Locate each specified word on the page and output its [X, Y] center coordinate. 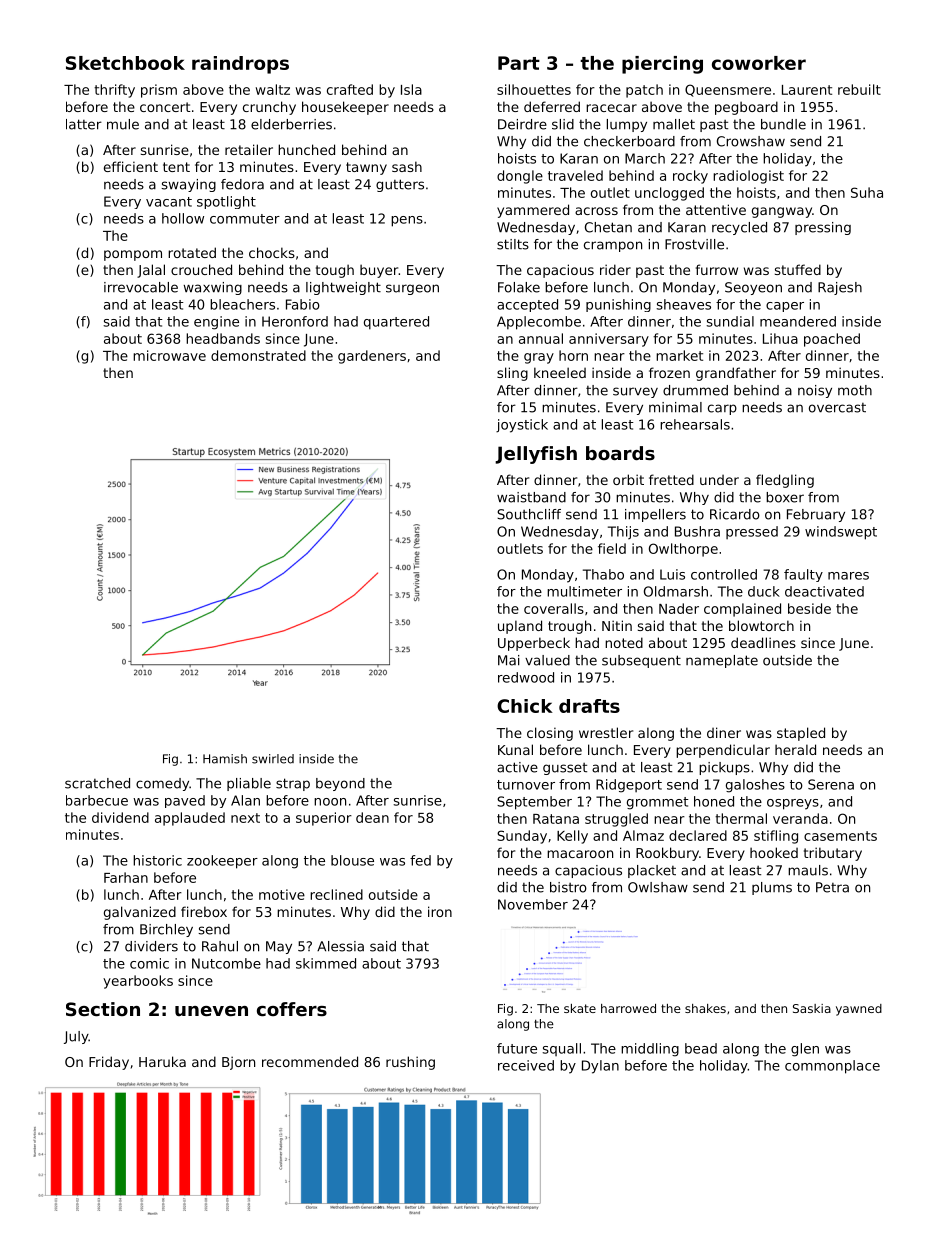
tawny [366, 168]
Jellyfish [536, 455]
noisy [815, 391]
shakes [705, 1008]
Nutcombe [226, 963]
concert [165, 107]
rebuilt [859, 89]
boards [620, 453]
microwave [169, 355]
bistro [568, 887]
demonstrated [258, 355]
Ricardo [735, 514]
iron [440, 911]
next [245, 818]
